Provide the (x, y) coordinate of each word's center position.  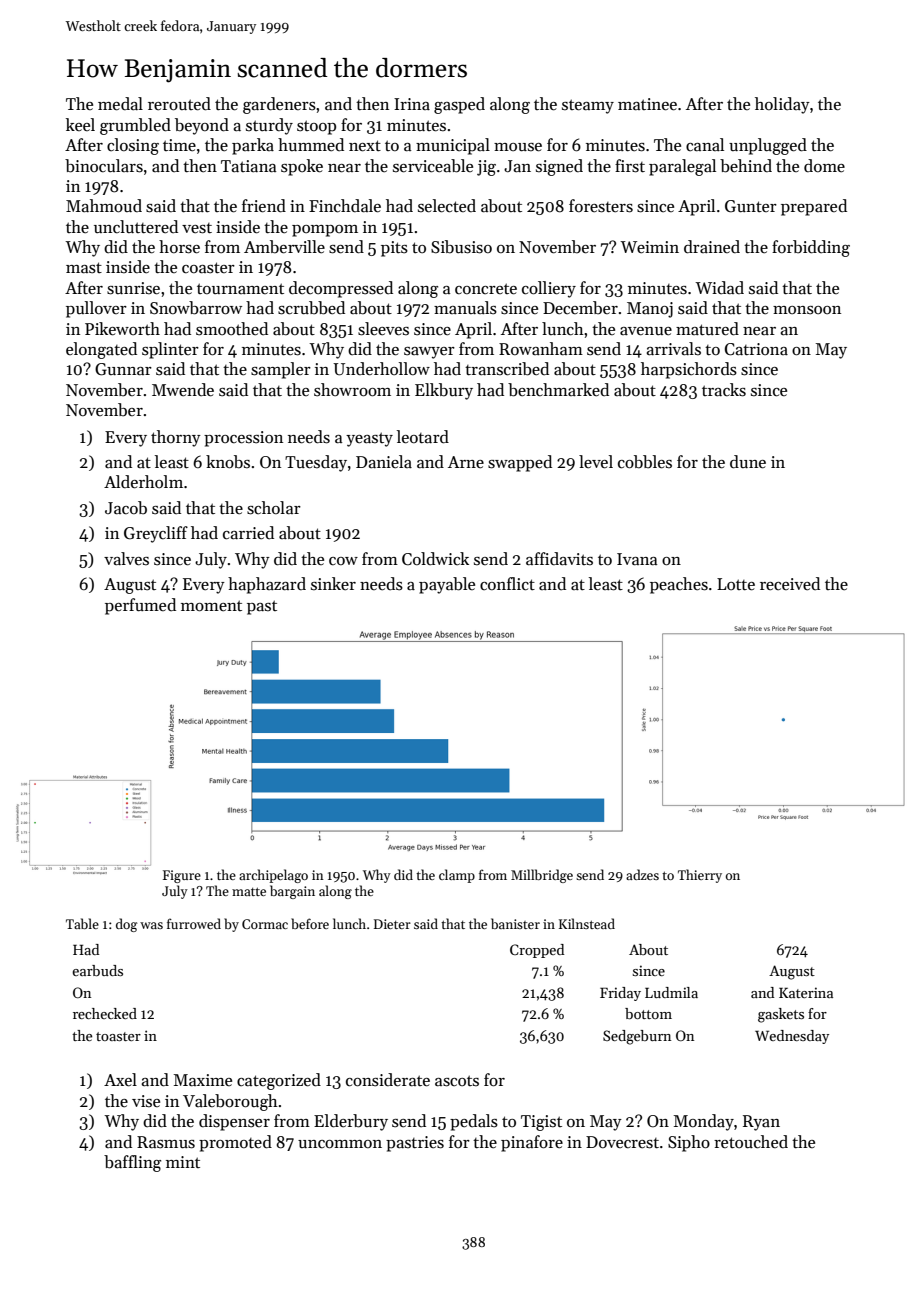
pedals (474, 1122)
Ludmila (671, 992)
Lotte (736, 584)
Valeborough (230, 1102)
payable (447, 585)
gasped (459, 105)
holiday (782, 105)
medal (120, 104)
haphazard (267, 585)
